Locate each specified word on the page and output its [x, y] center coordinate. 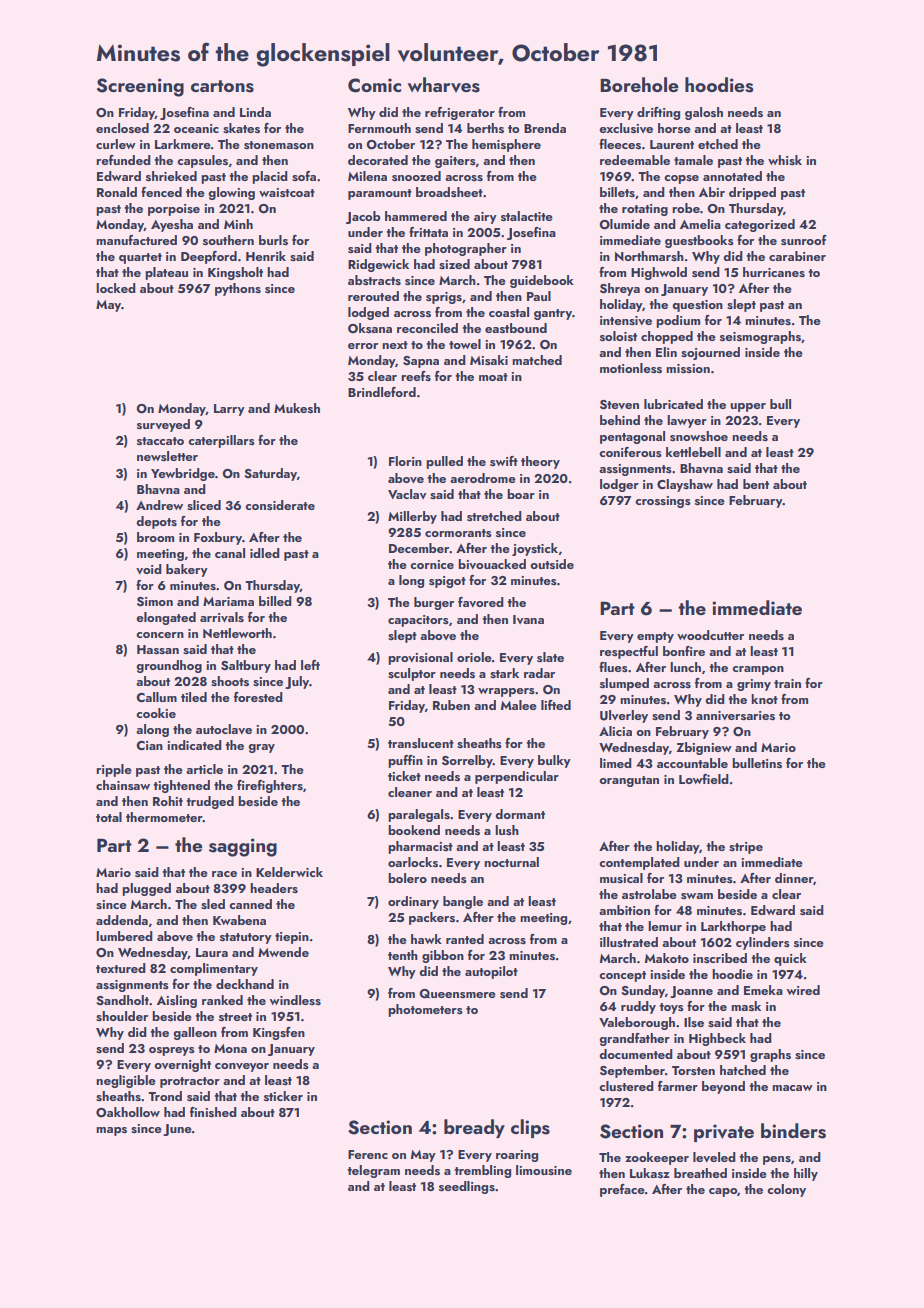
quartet [140, 258]
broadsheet [449, 192]
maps [111, 1131]
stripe [746, 848]
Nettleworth [237, 633]
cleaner [410, 792]
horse [674, 128]
